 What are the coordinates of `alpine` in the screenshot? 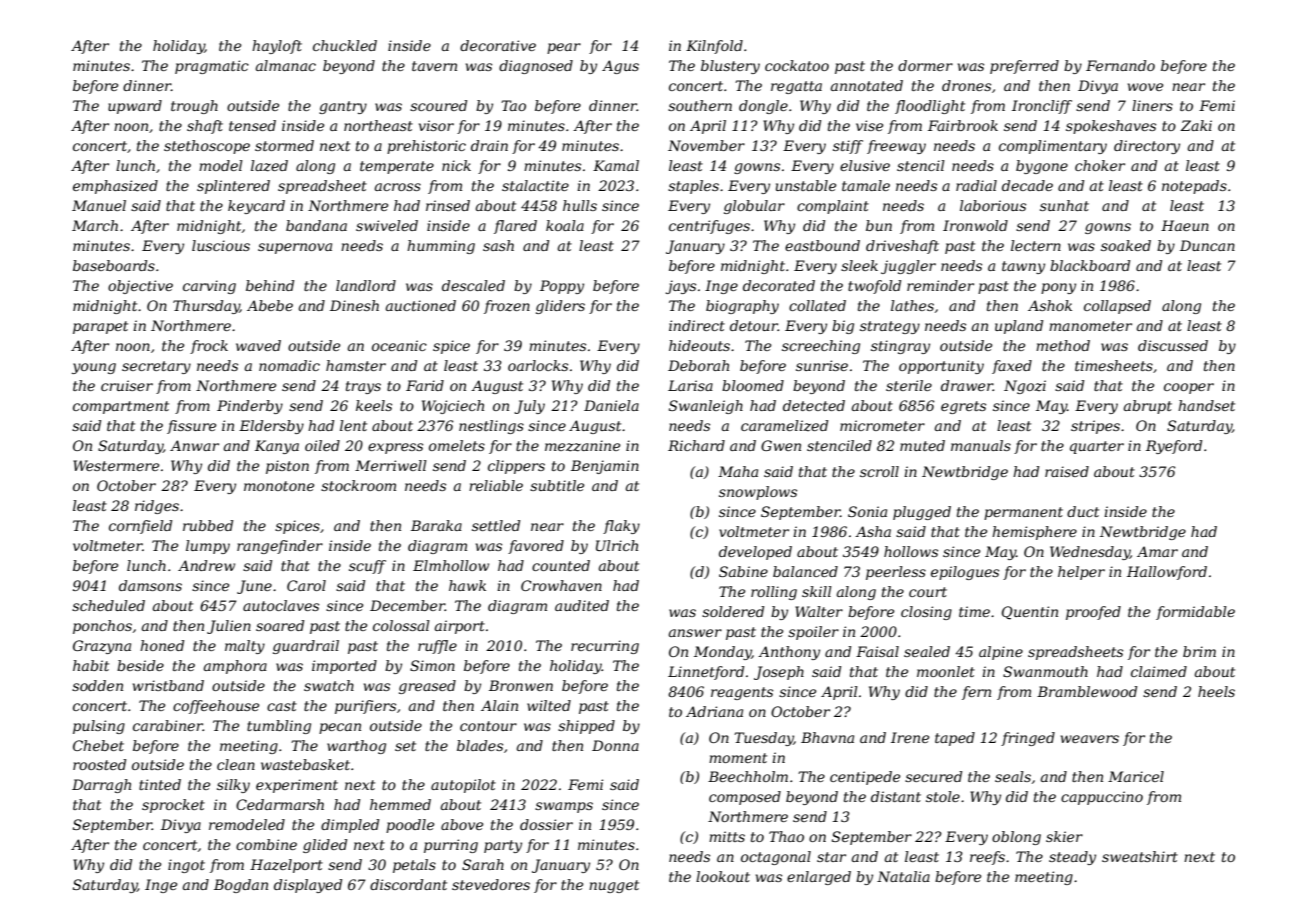 It's located at (1001, 653).
